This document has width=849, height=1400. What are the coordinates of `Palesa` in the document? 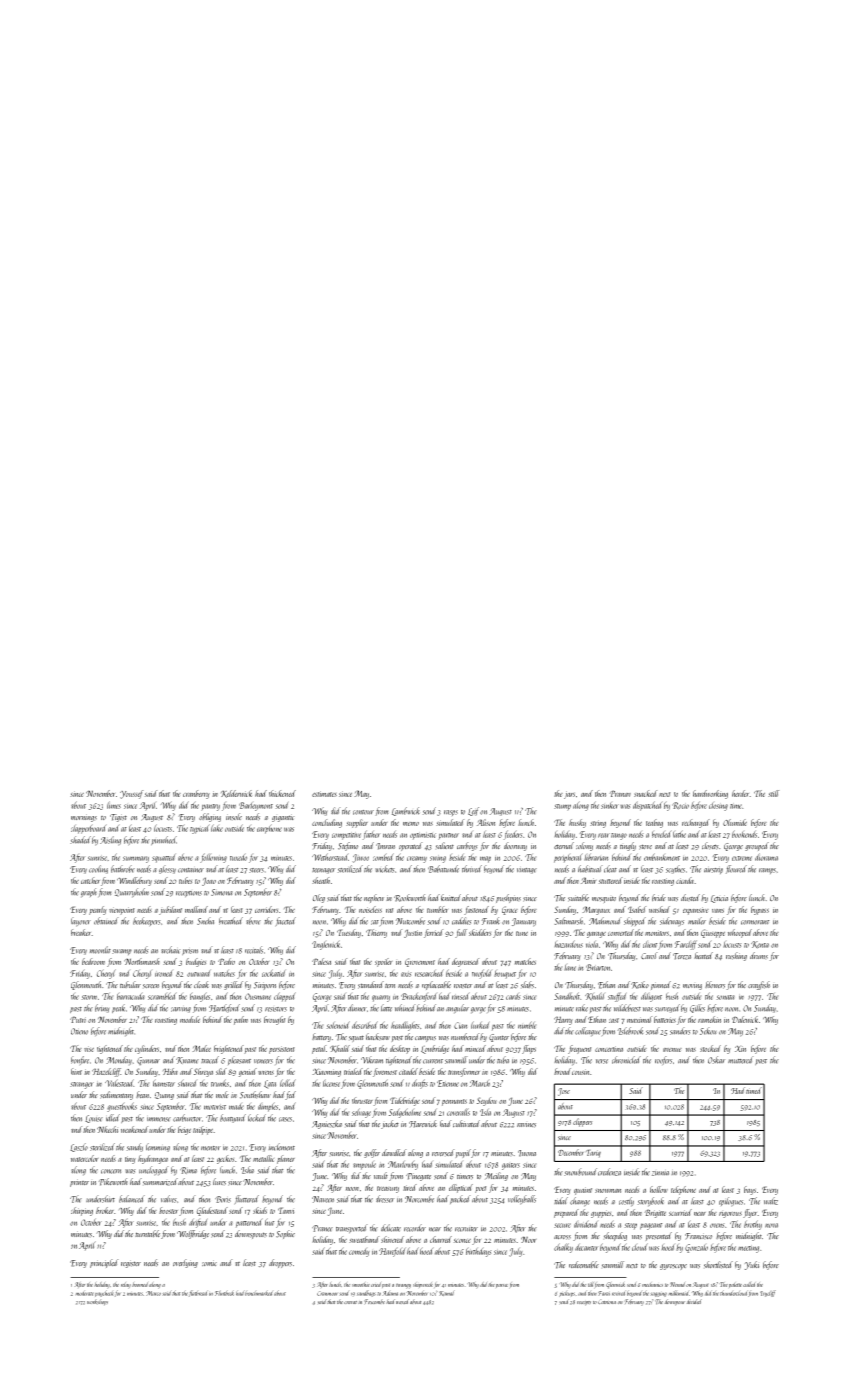 It's located at (321, 961).
